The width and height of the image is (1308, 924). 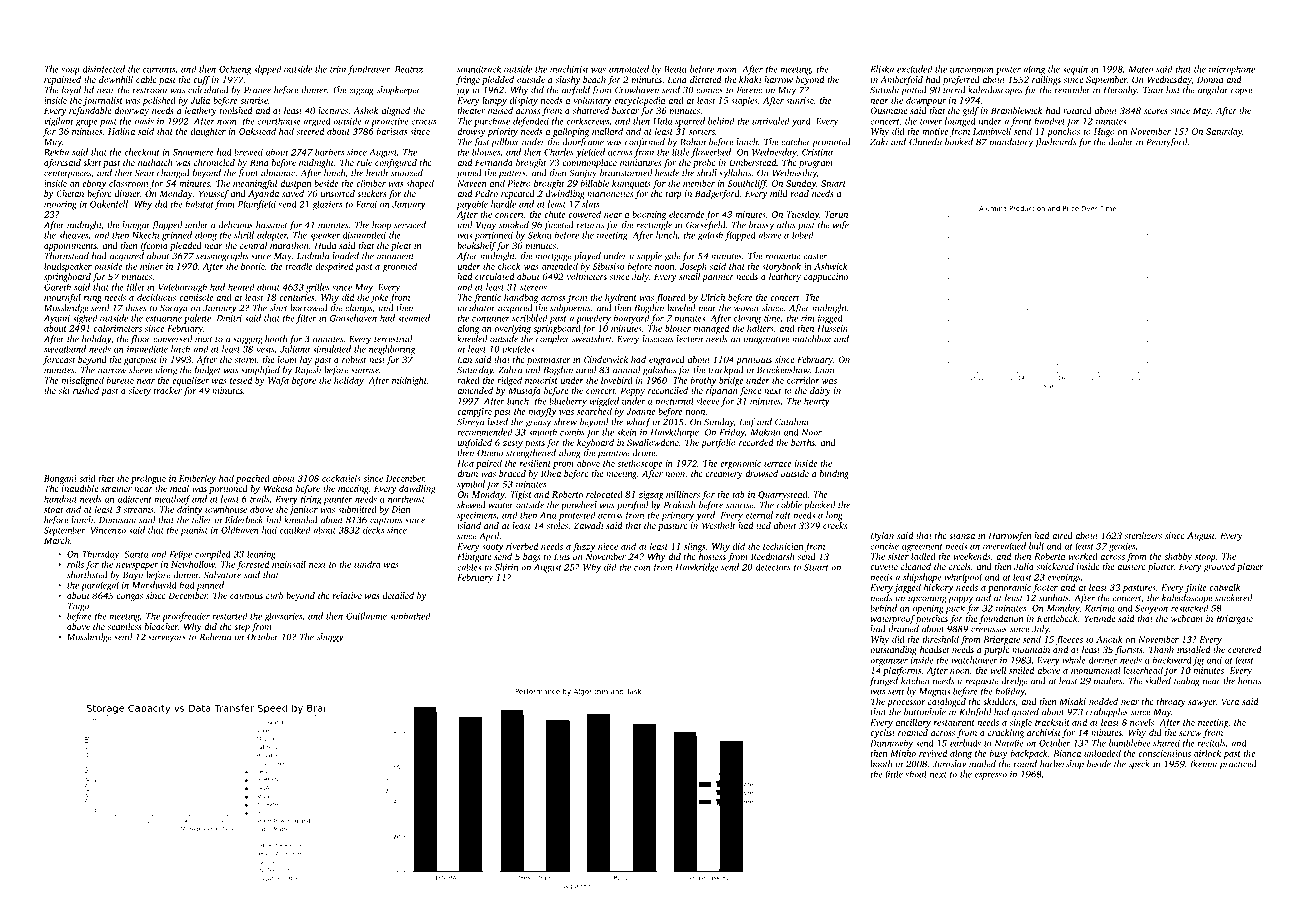 I want to click on wife, so click(x=841, y=226).
